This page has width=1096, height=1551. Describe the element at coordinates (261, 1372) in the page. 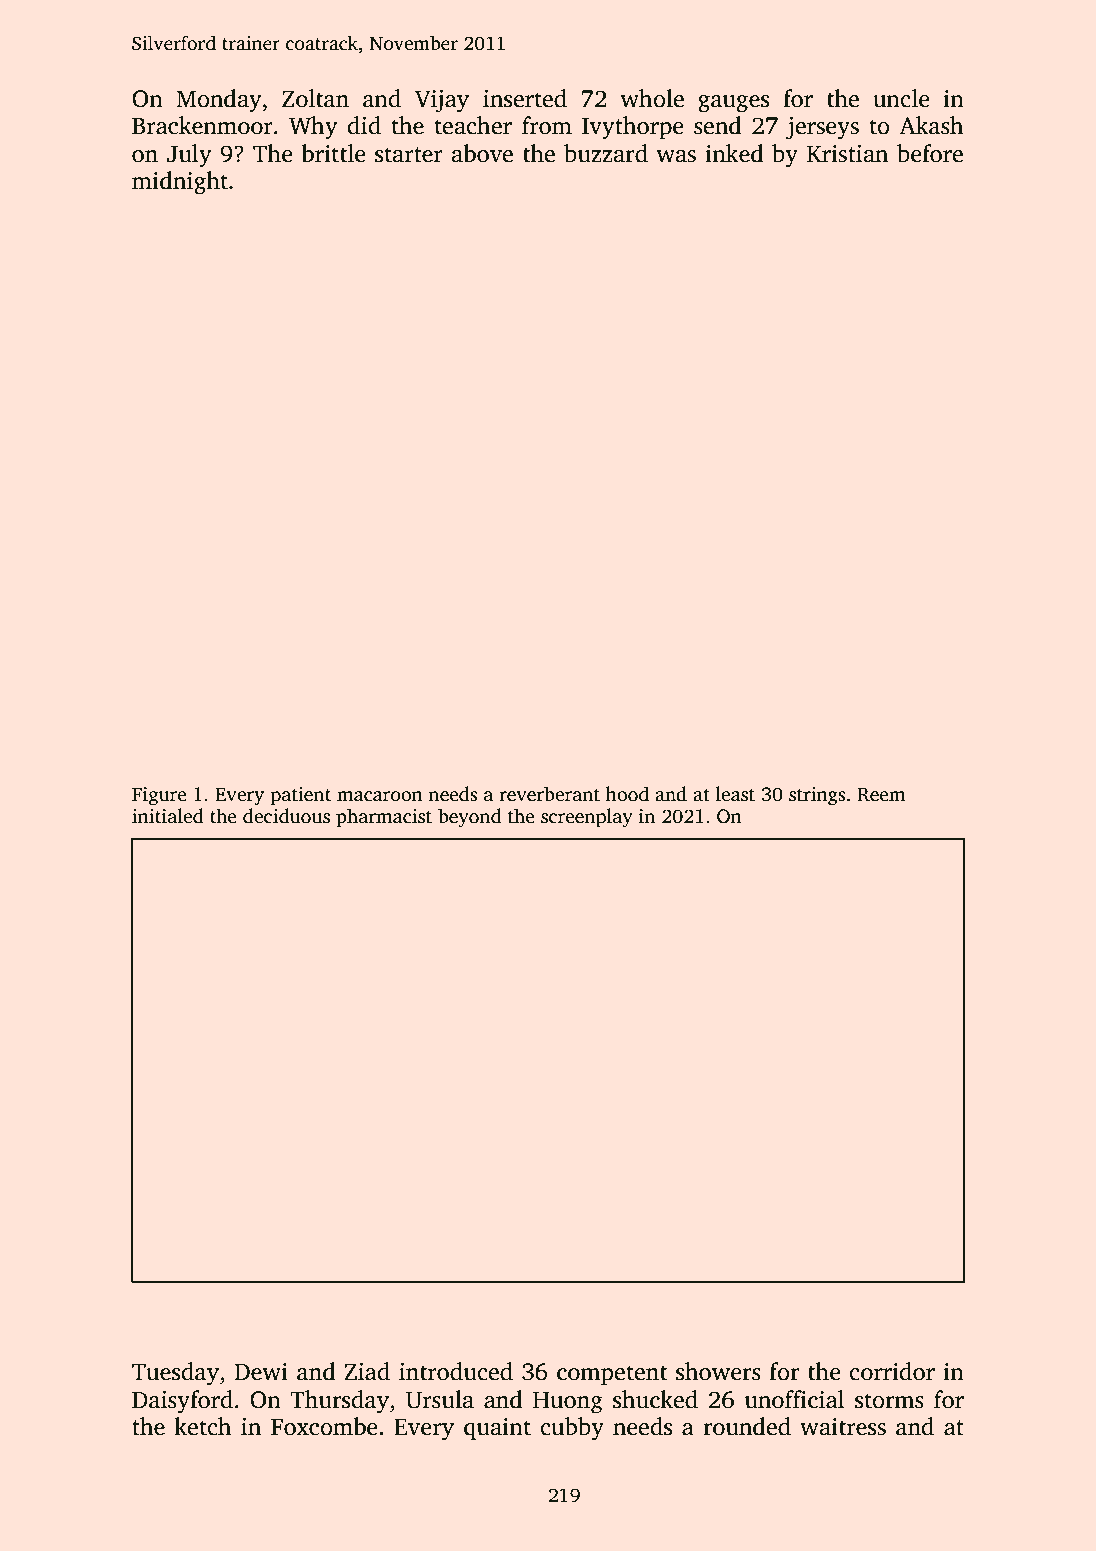

I see `Dewi` at that location.
